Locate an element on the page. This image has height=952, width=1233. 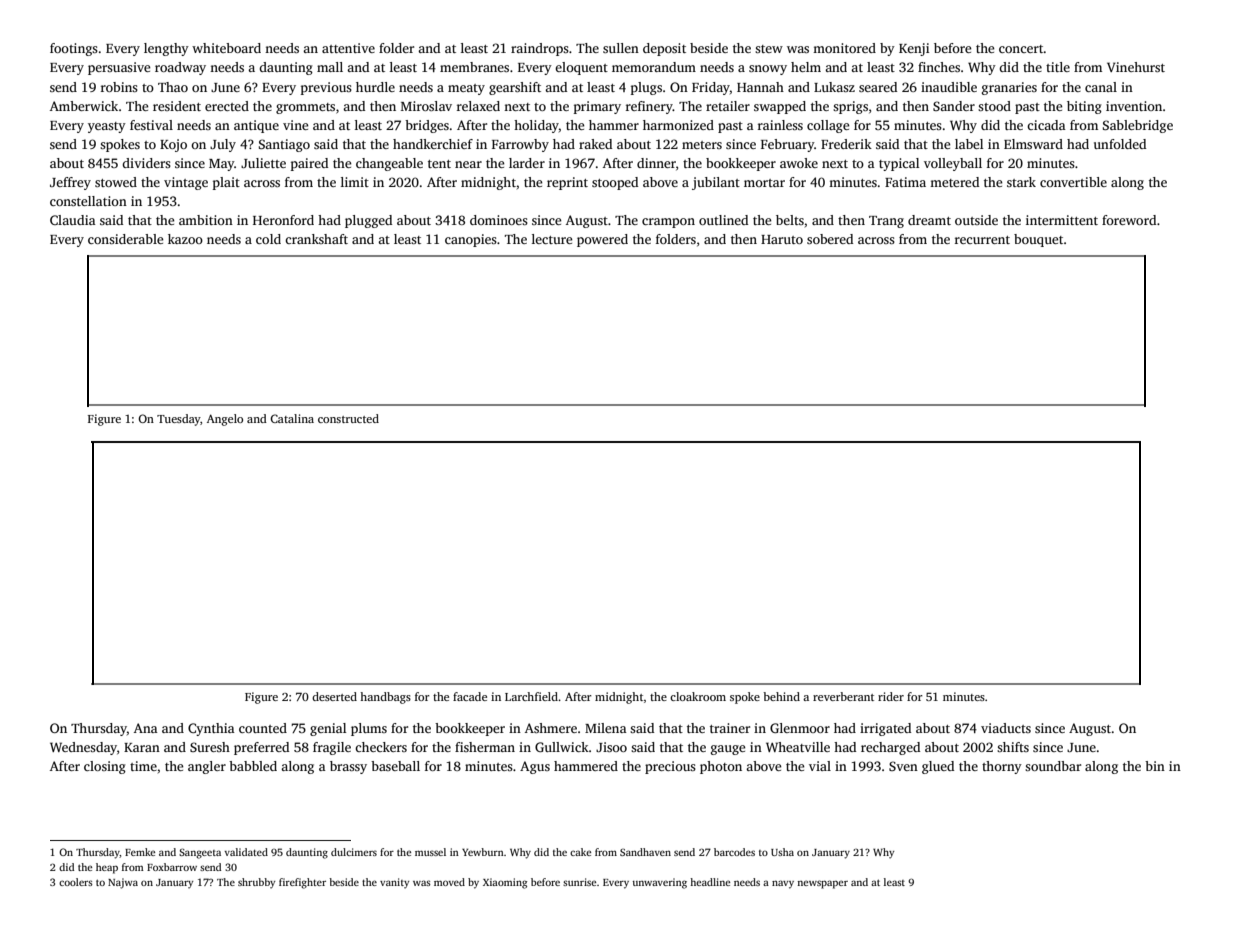
concert is located at coordinates (1021, 49).
